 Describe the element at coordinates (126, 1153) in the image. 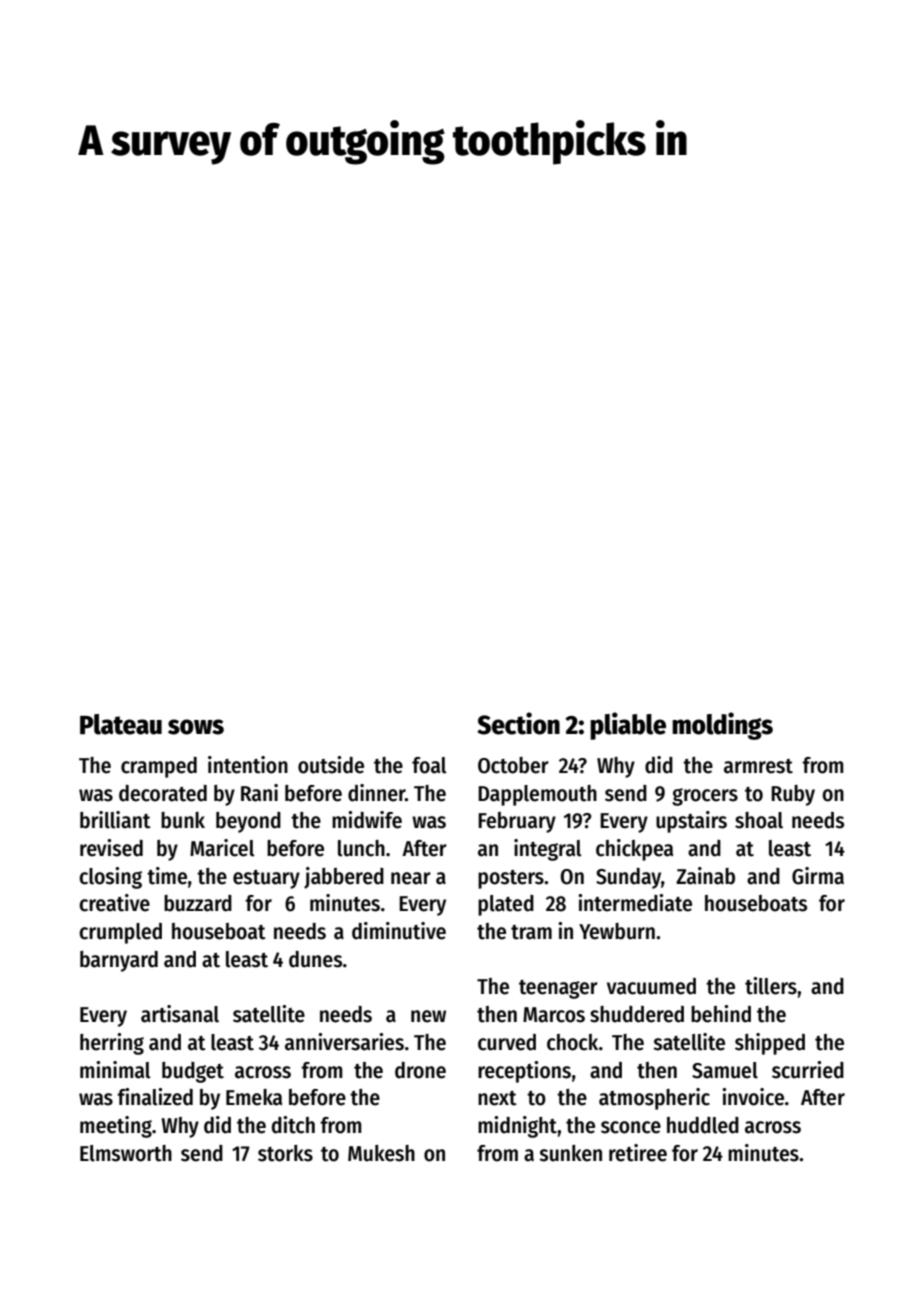

I see `Elmsworth` at that location.
